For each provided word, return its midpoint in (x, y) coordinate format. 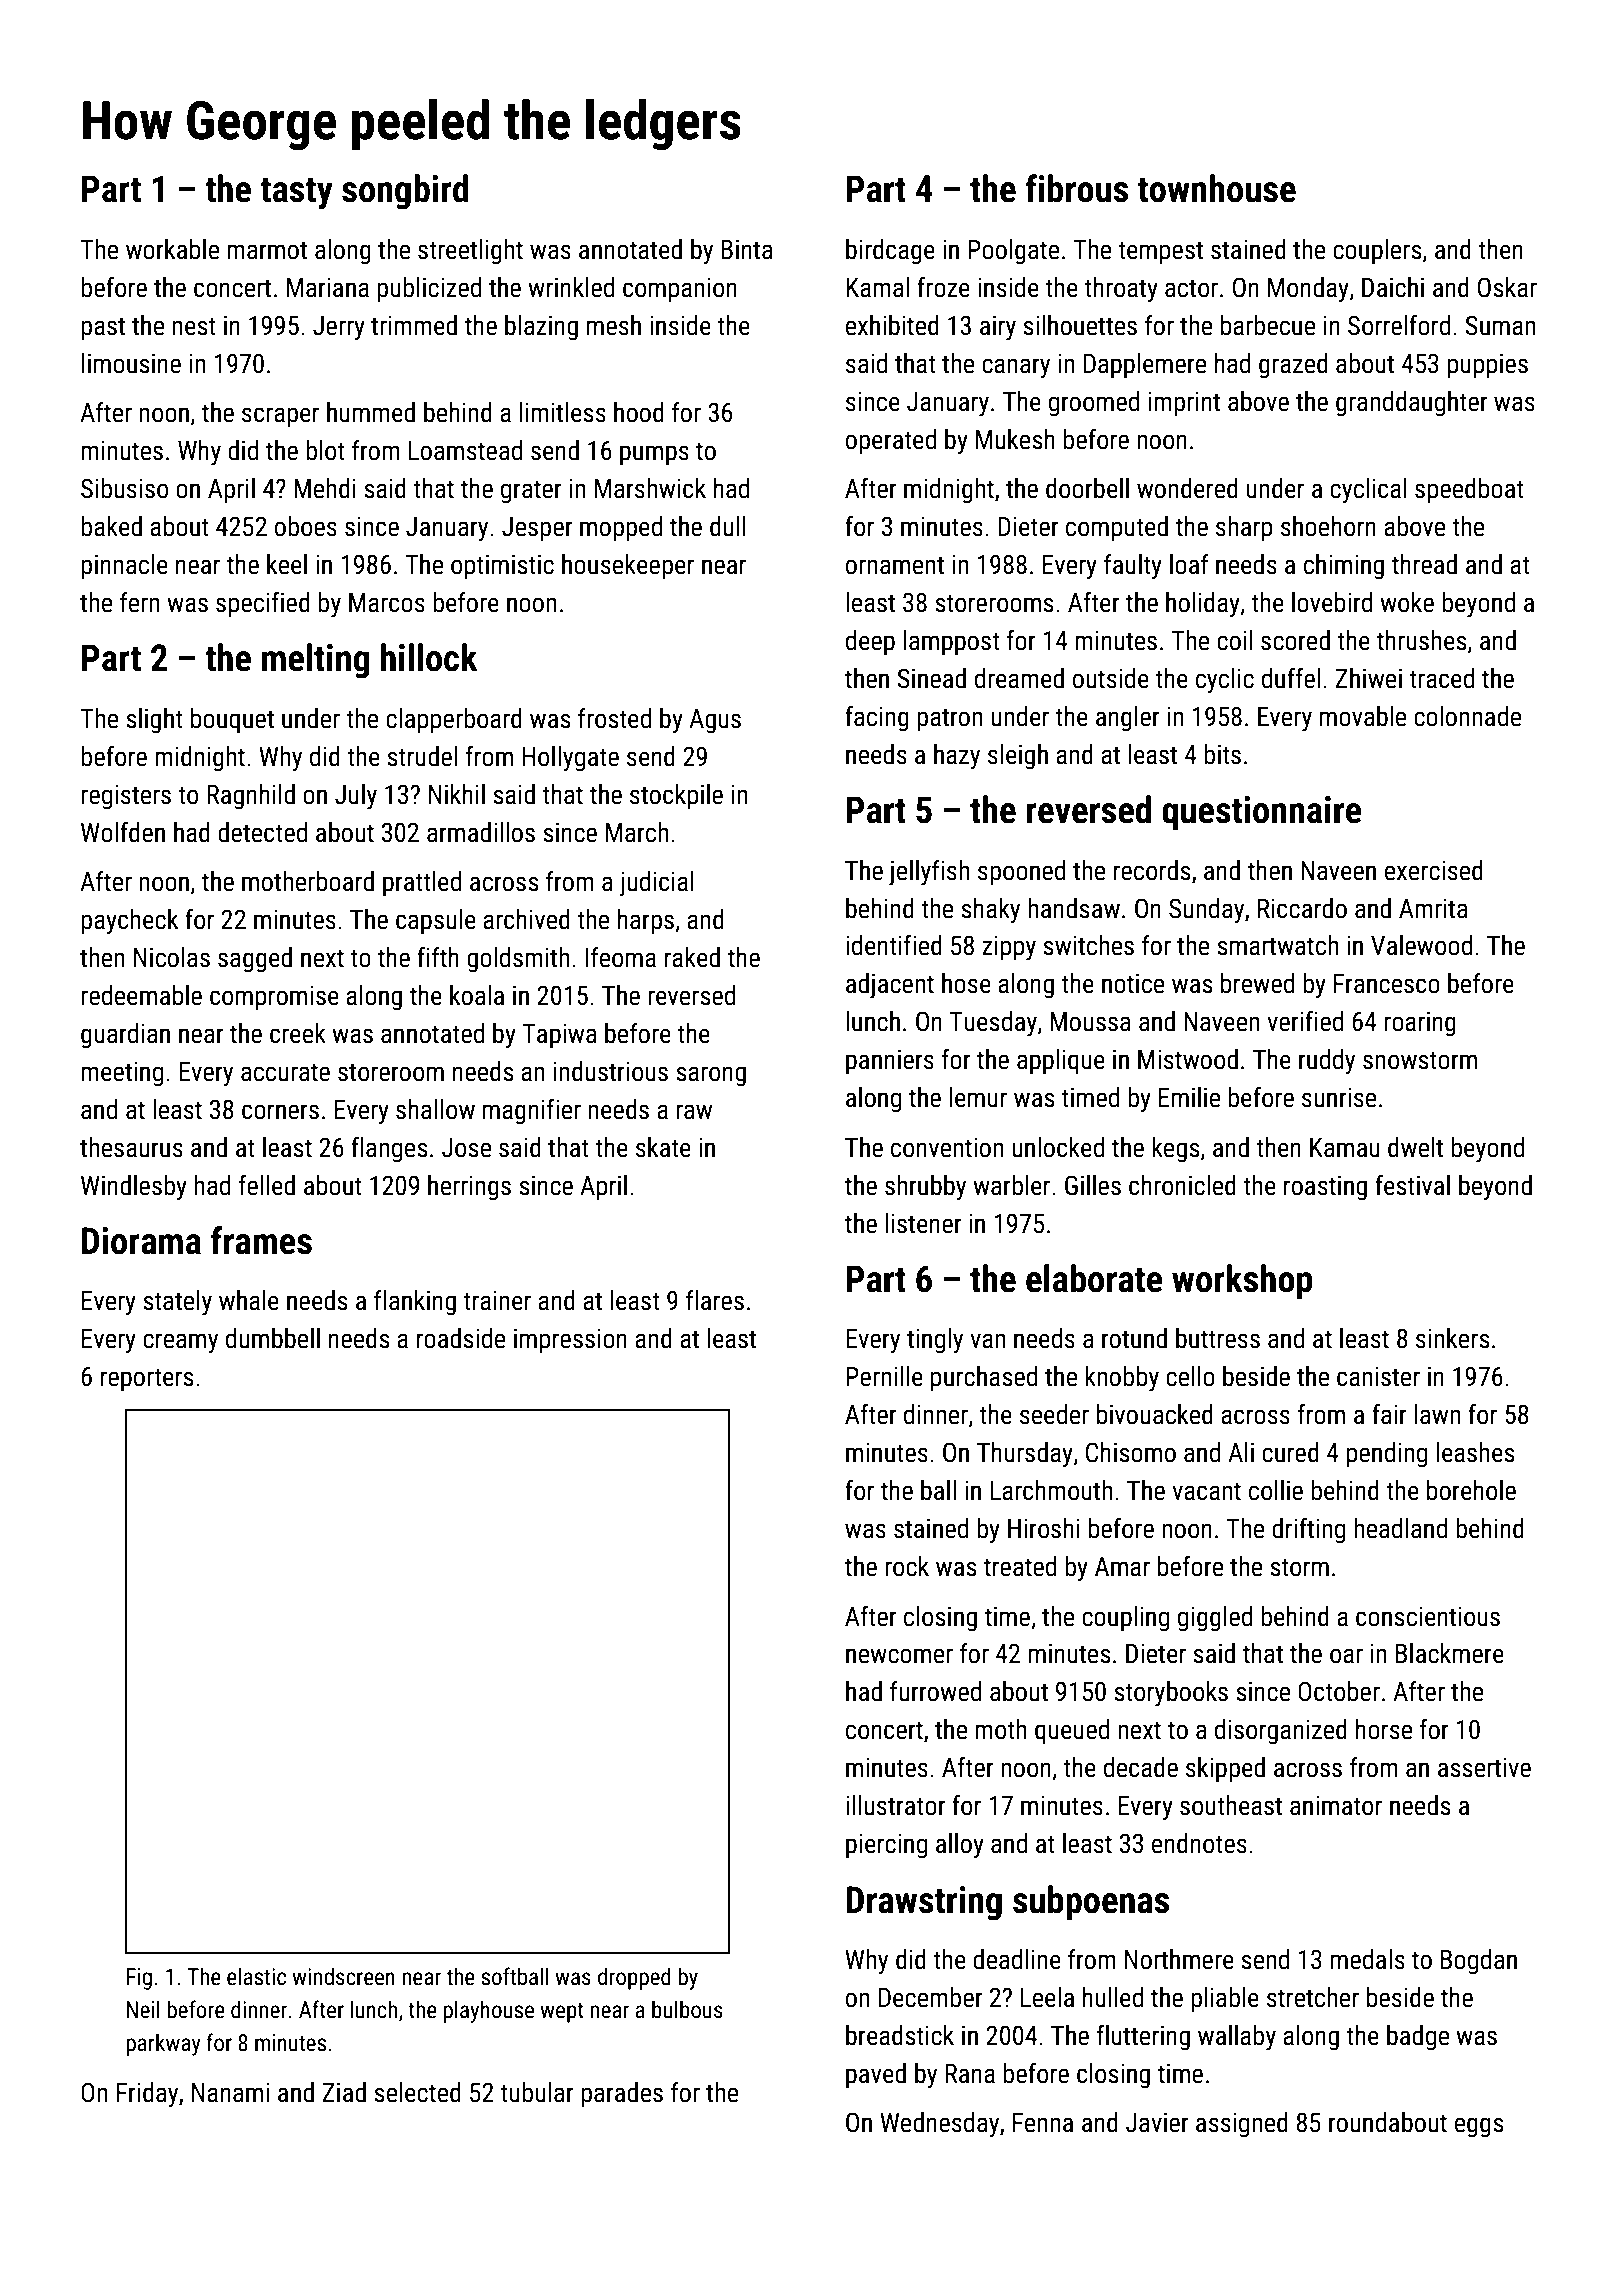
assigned (1242, 2125)
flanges (389, 1150)
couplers (1377, 252)
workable (172, 249)
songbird (405, 192)
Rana (970, 2074)
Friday (147, 2095)
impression (570, 1341)
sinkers (1452, 1338)
